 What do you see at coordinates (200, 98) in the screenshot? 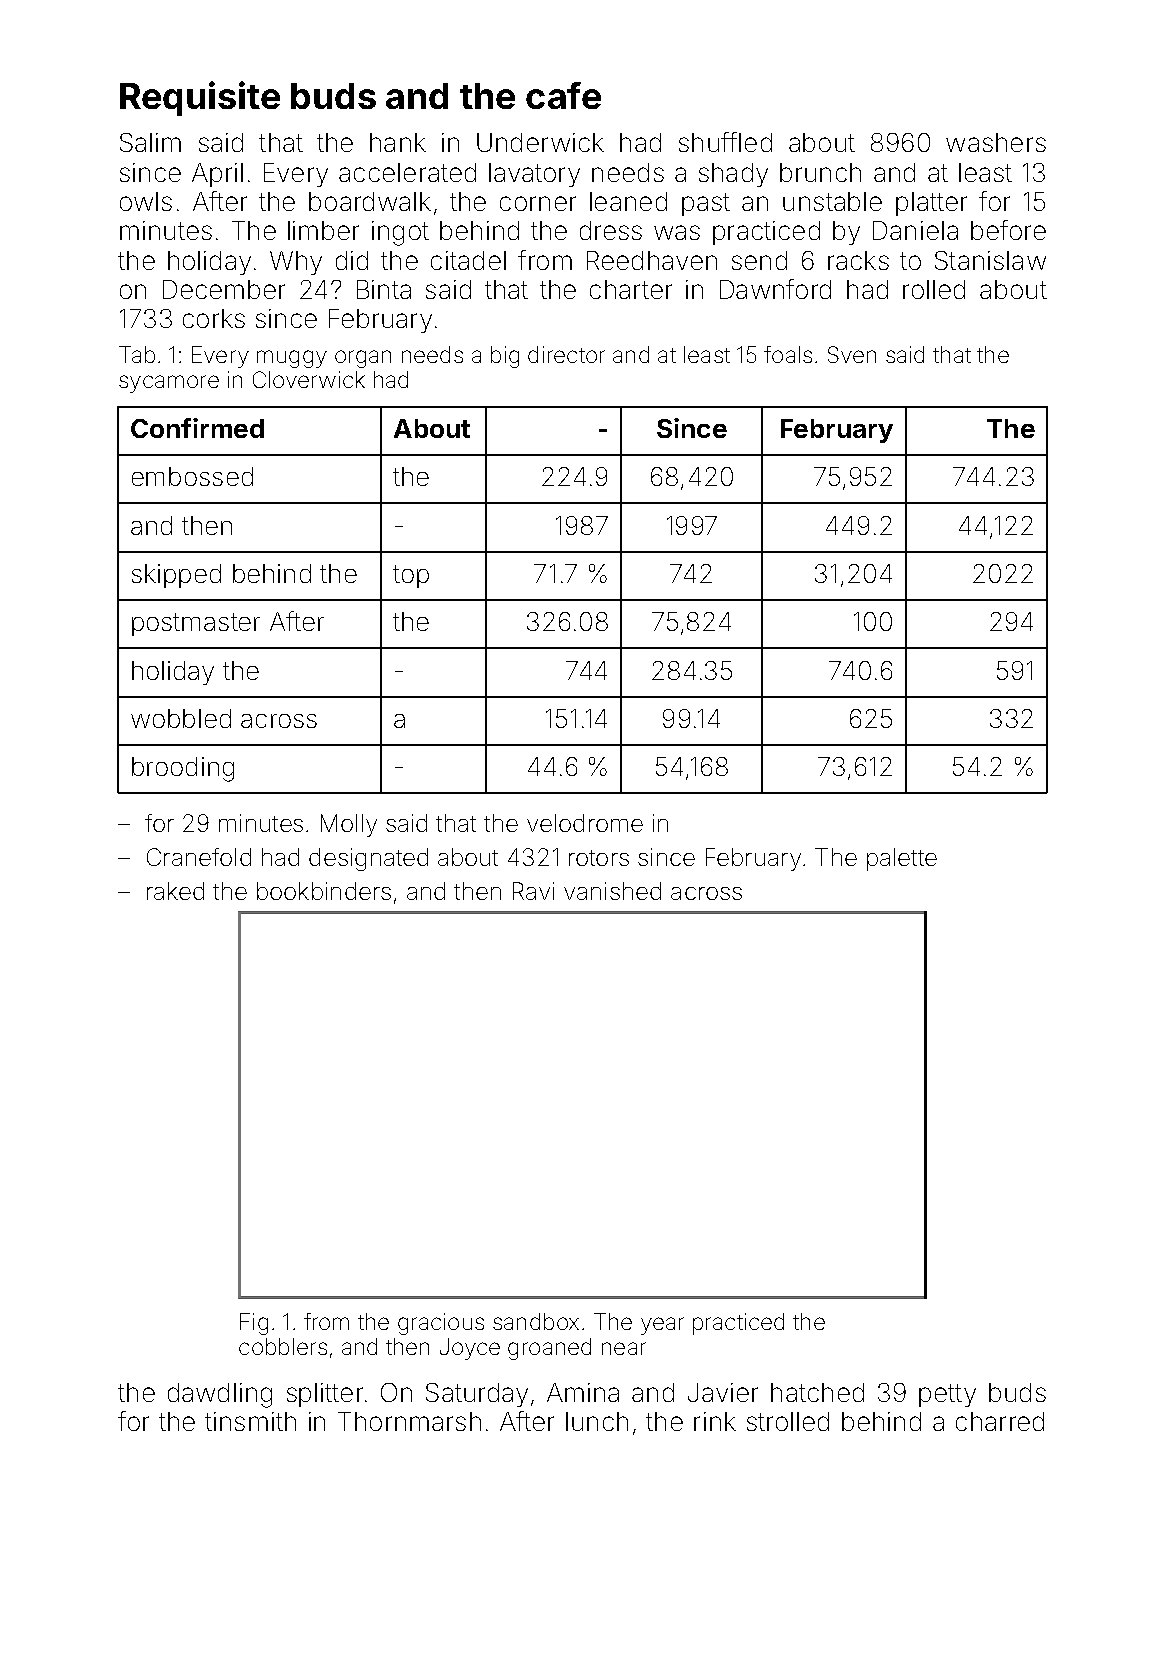
I see `Requisite` at bounding box center [200, 98].
